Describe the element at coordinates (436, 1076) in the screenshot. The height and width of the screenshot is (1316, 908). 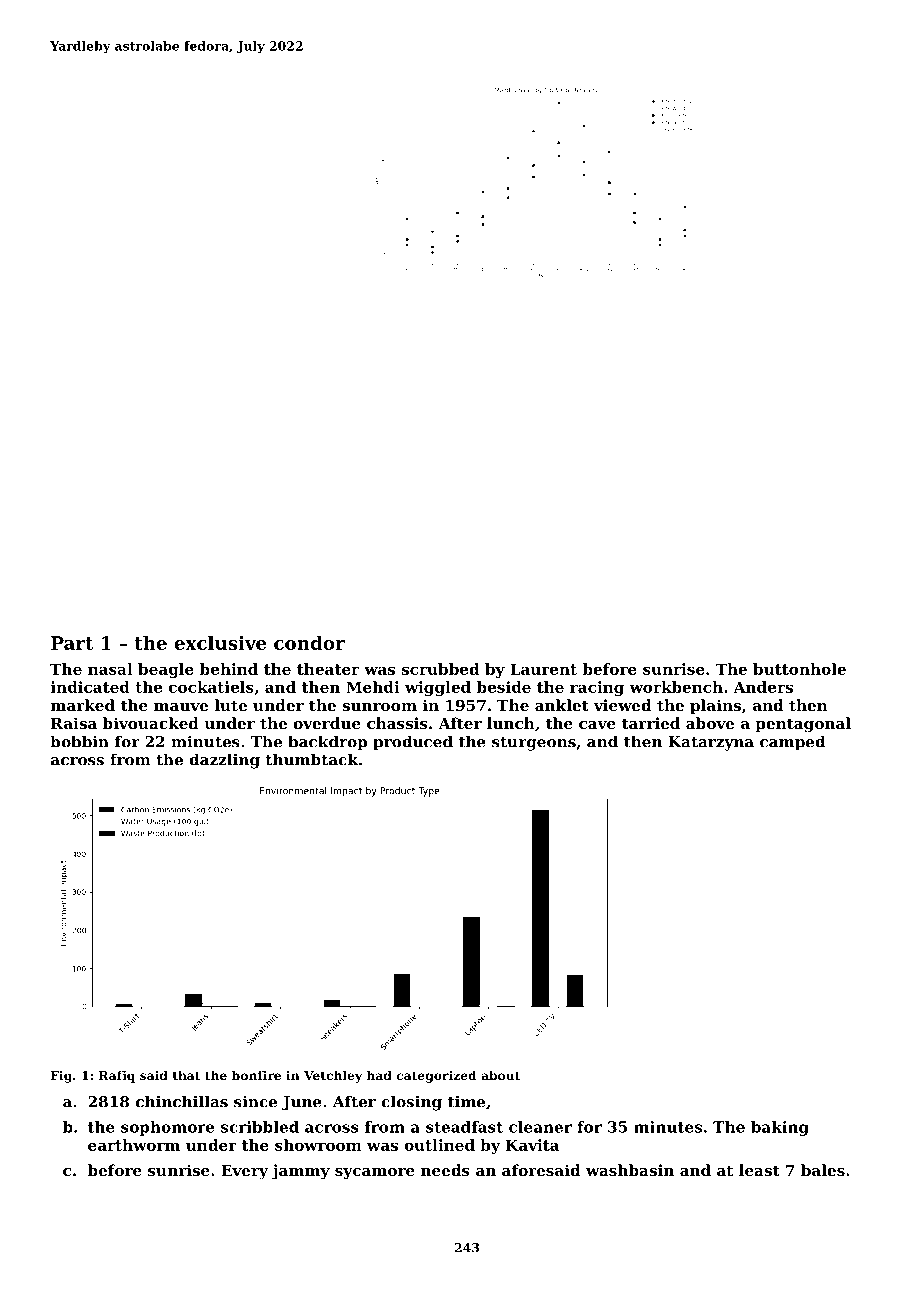
I see `categorized` at that location.
